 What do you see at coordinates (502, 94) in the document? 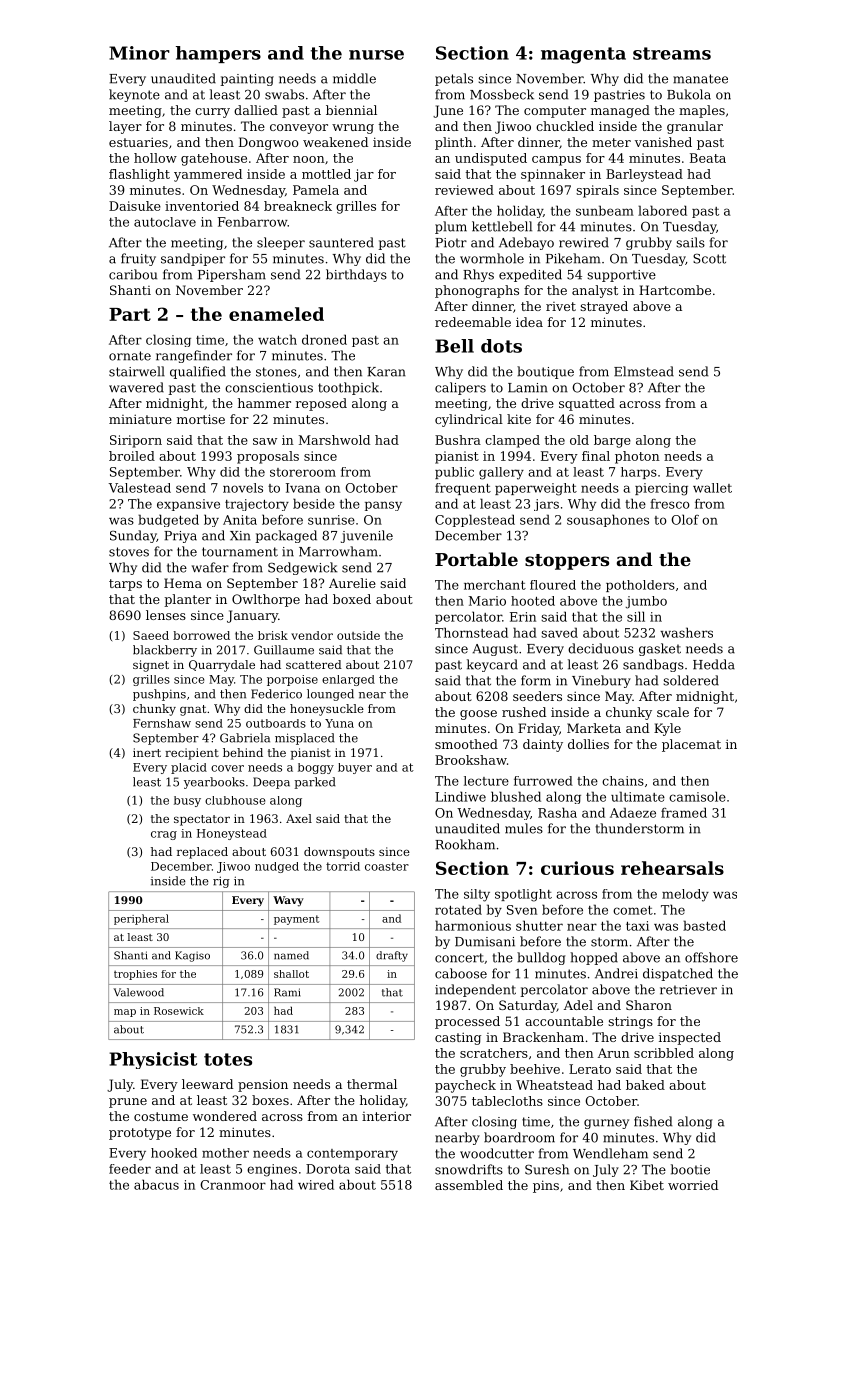
I see `Mossbeck` at bounding box center [502, 94].
